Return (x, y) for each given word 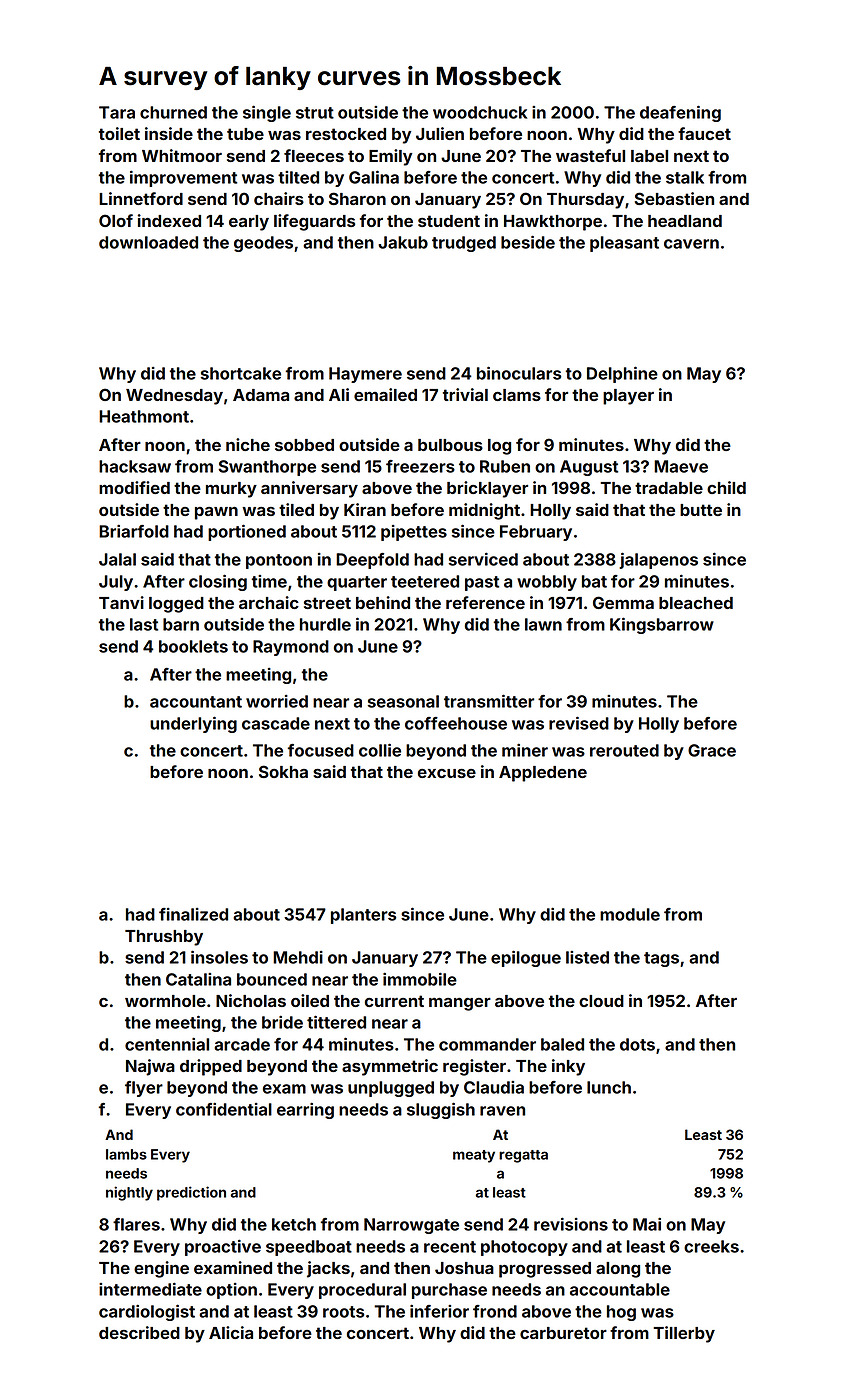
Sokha (283, 771)
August (589, 468)
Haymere (365, 375)
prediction (191, 1193)
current (394, 1001)
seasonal (403, 701)
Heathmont (144, 416)
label (649, 156)
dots (637, 1044)
